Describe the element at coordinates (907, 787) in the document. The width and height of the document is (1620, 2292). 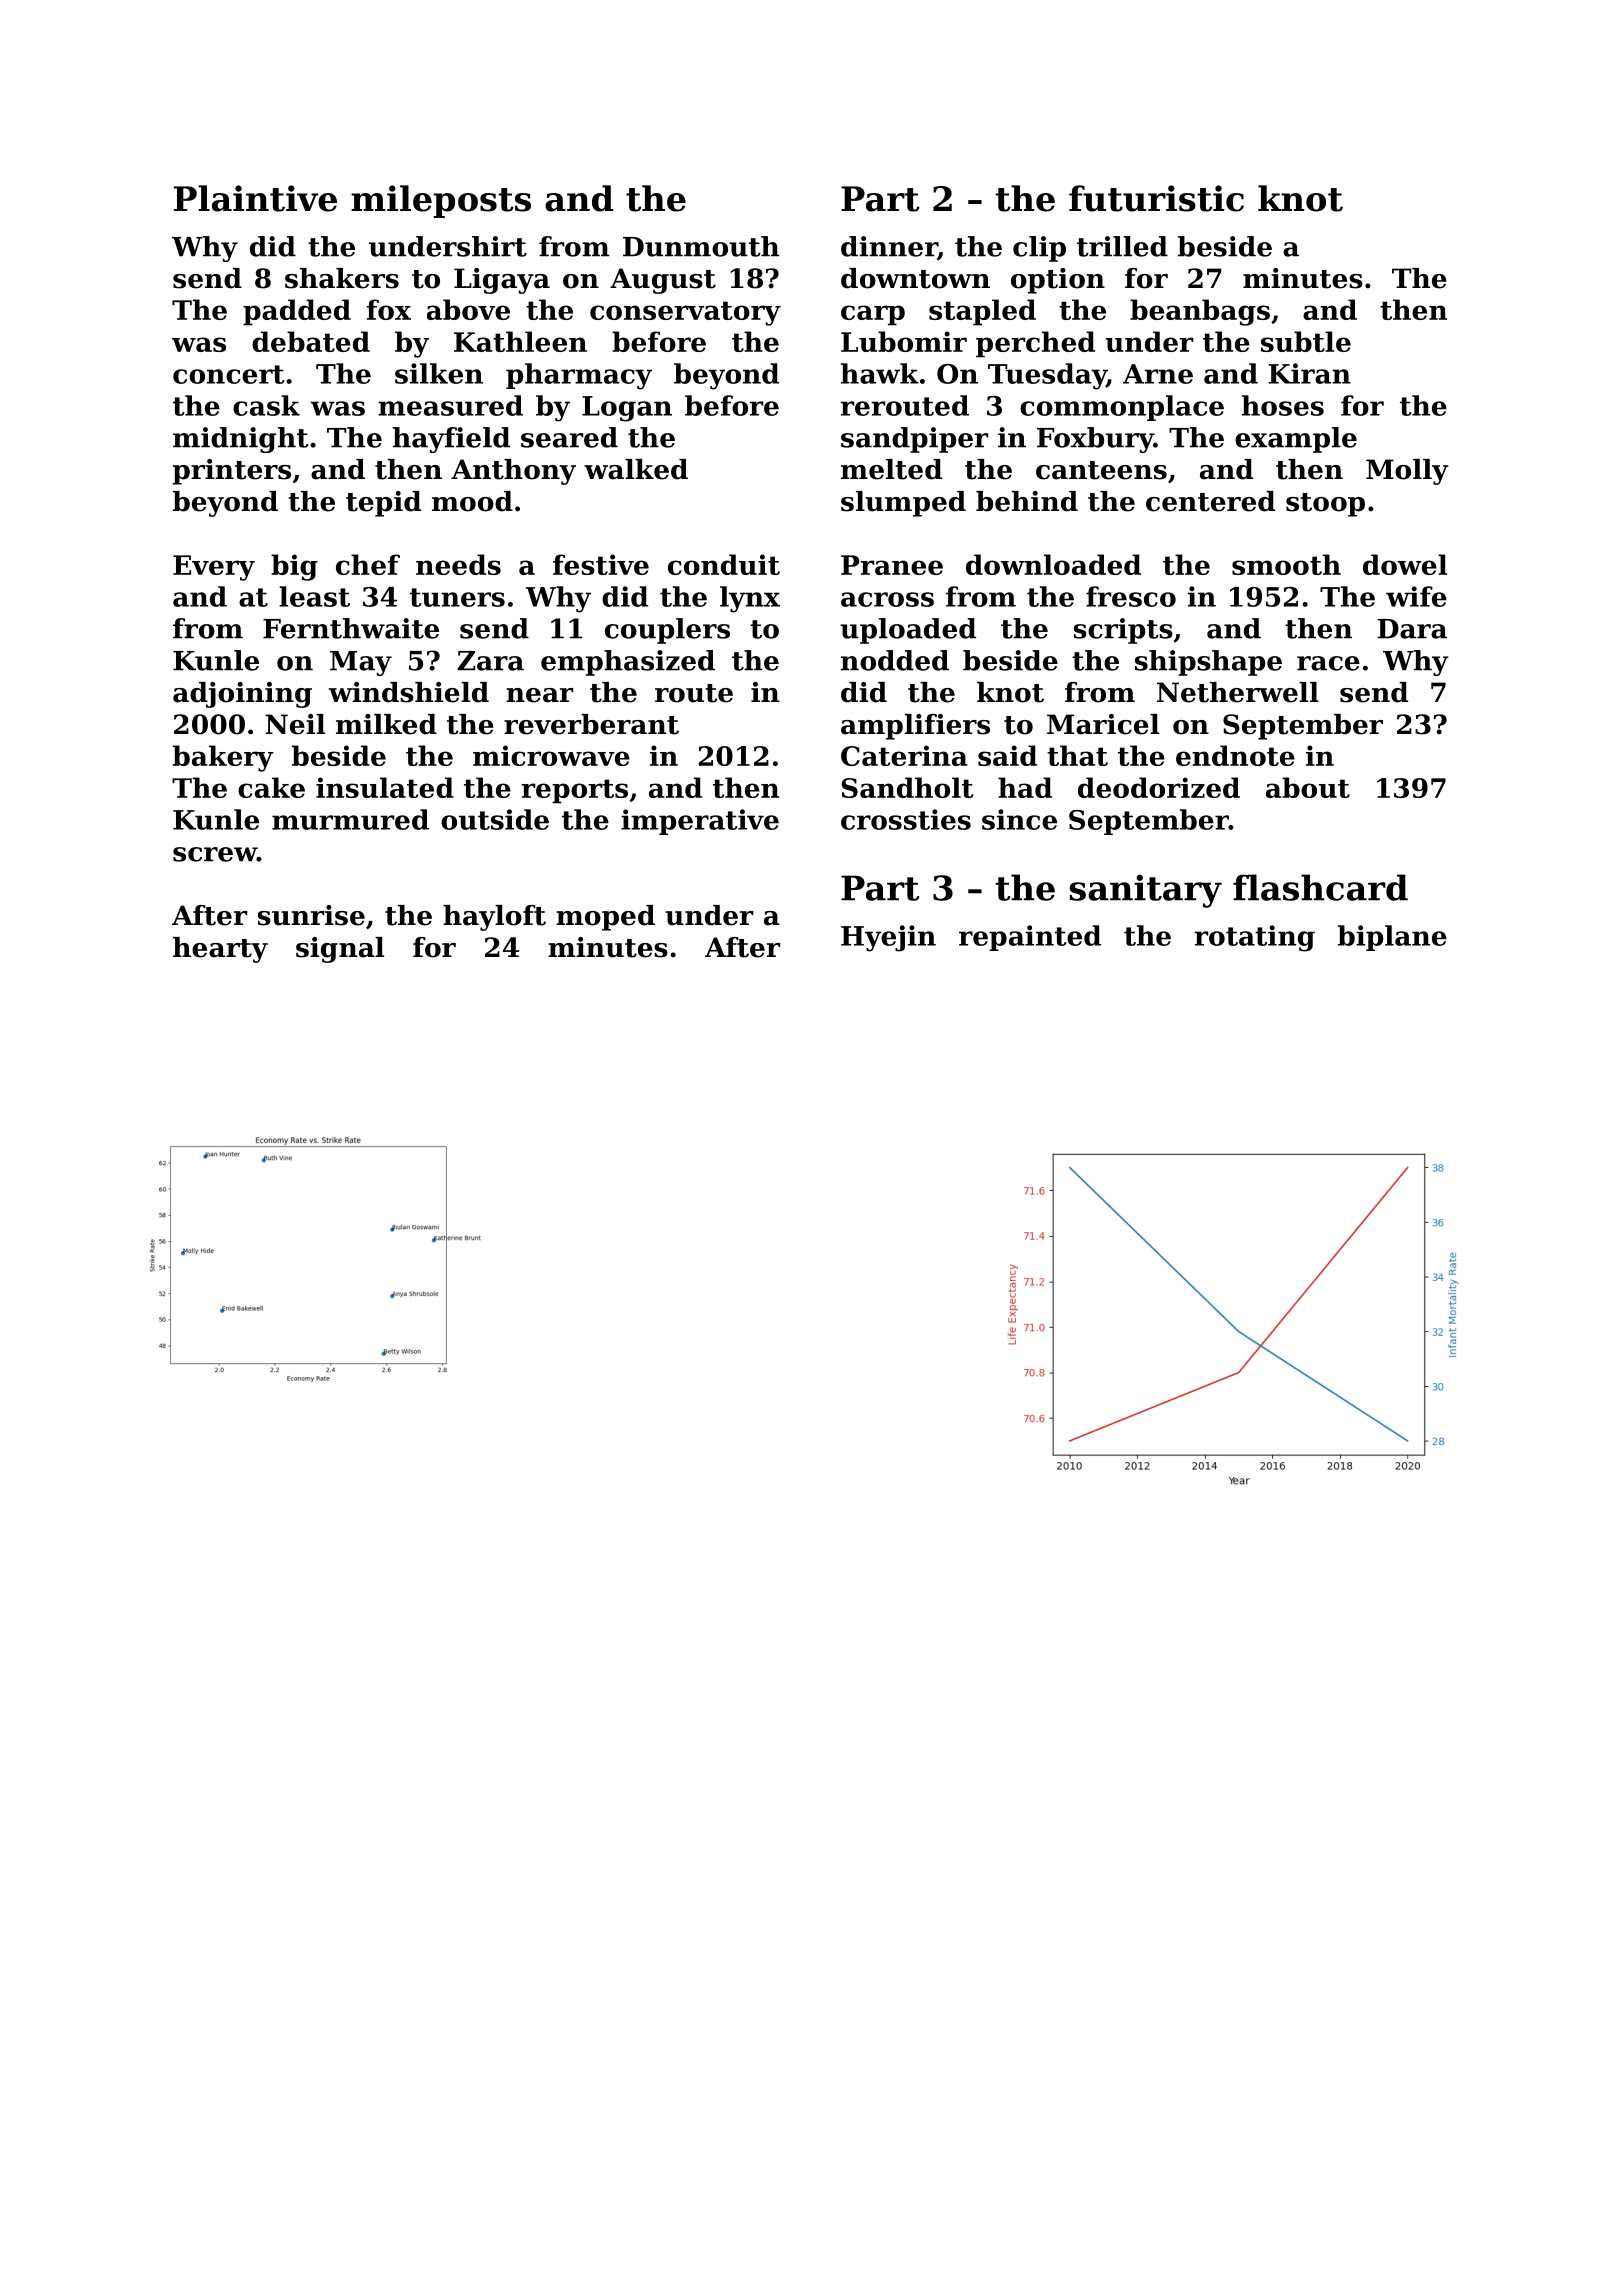
I see `Sandholt` at that location.
